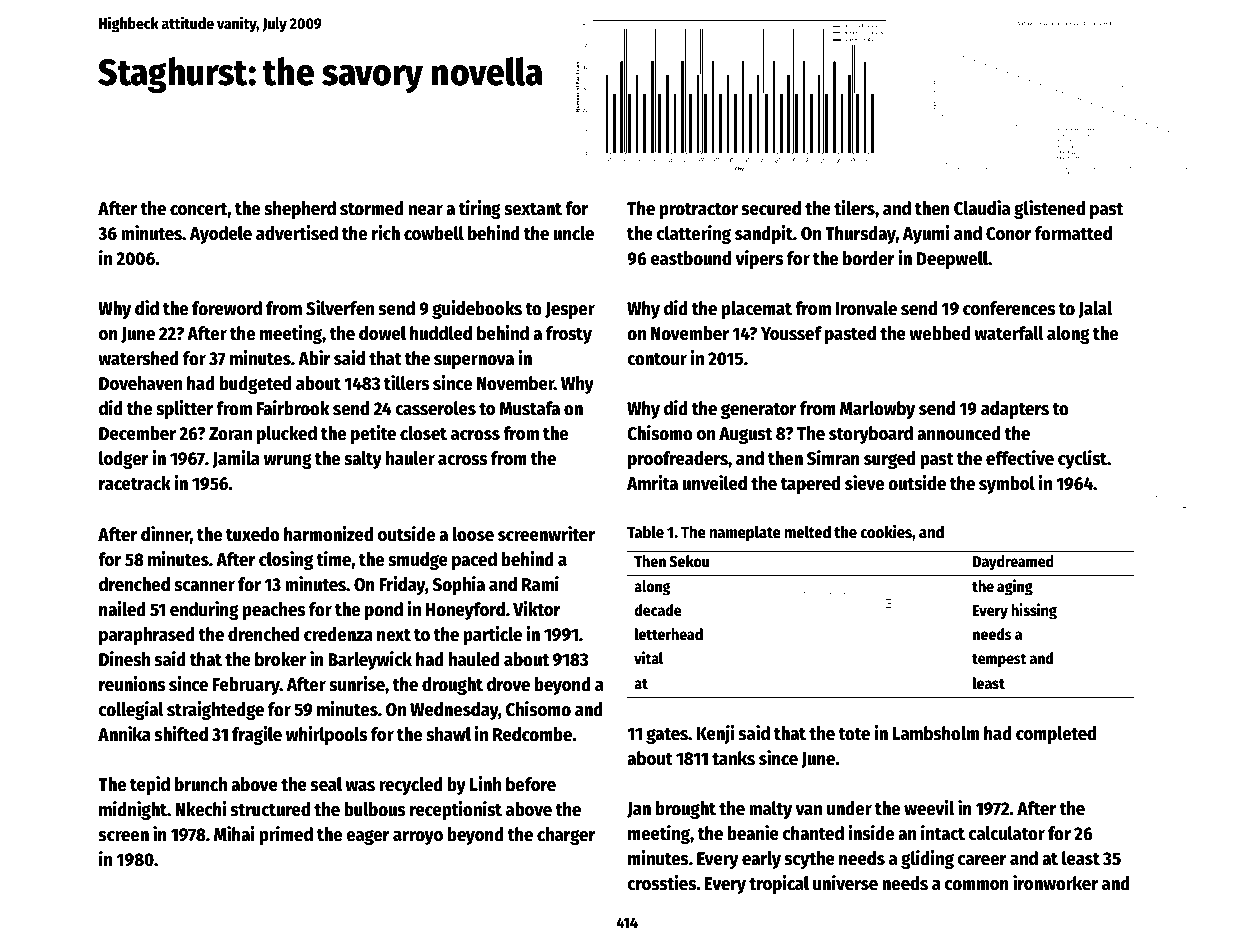 Image resolution: width=1233 pixels, height=952 pixels. I want to click on tropical, so click(779, 884).
